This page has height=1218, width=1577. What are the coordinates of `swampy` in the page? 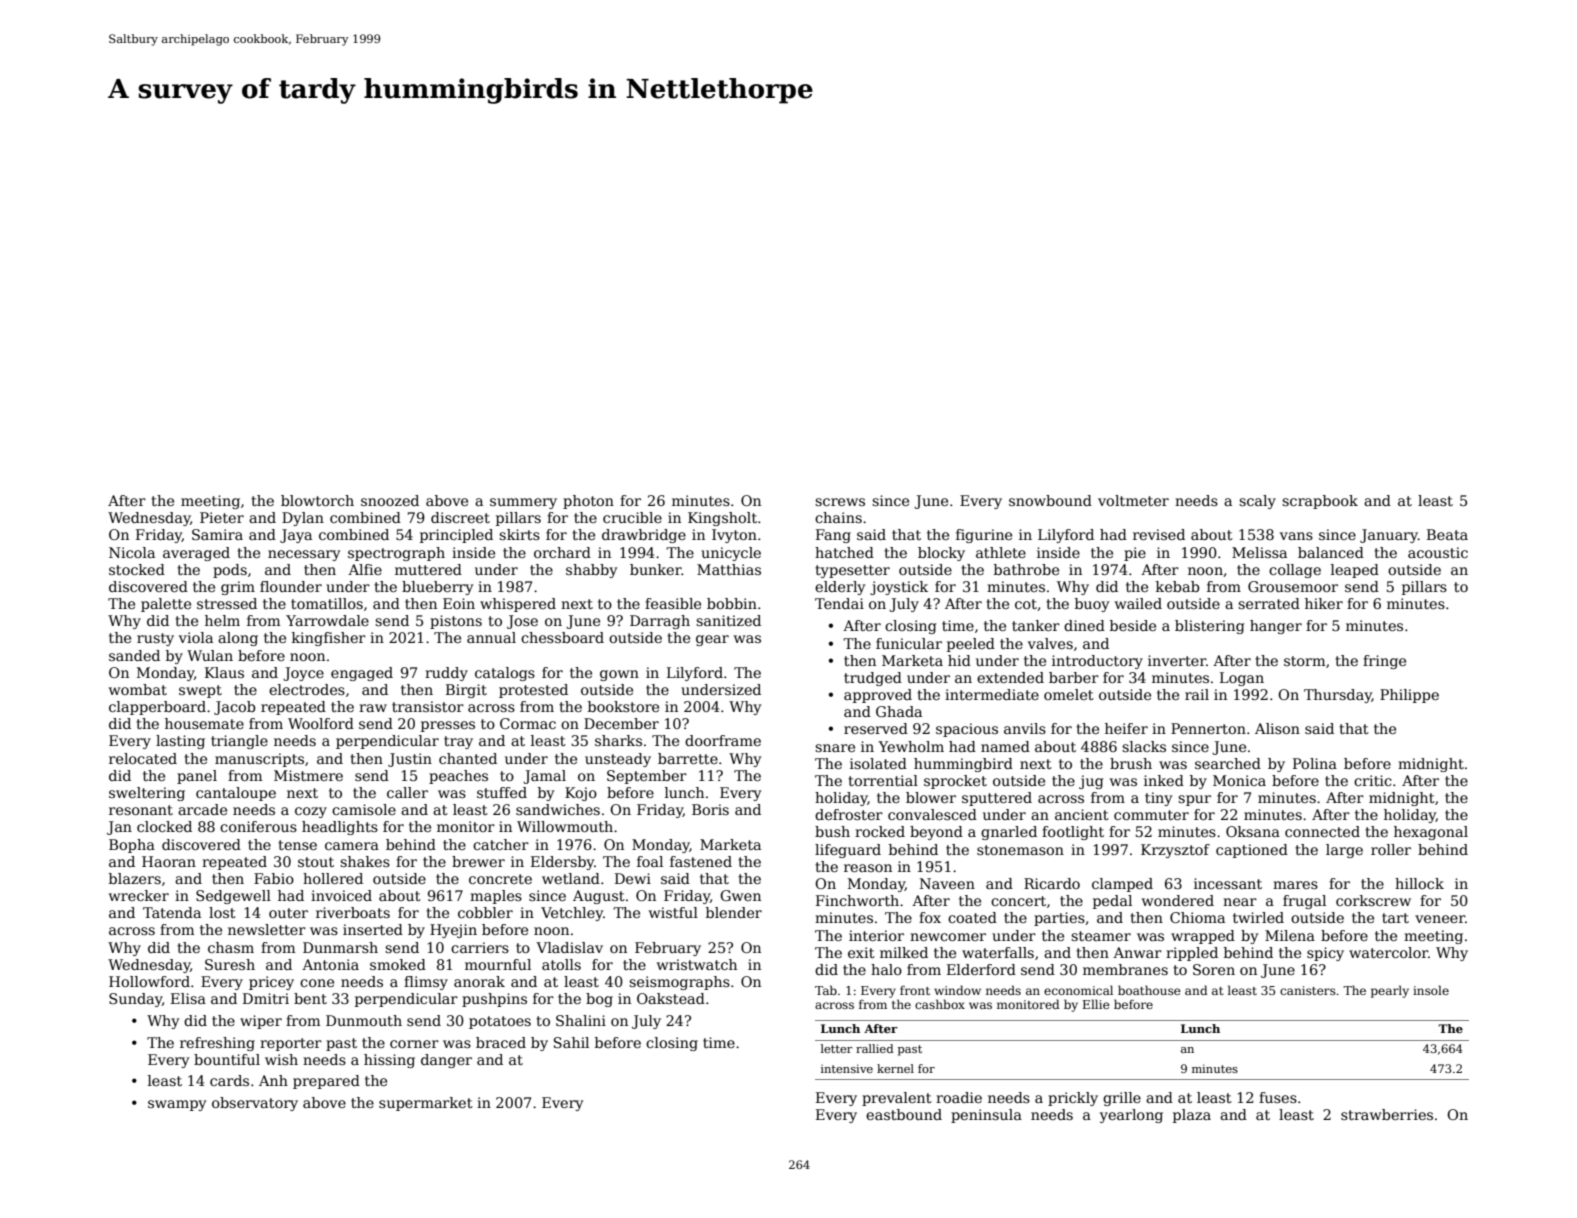 It's located at (177, 1105).
